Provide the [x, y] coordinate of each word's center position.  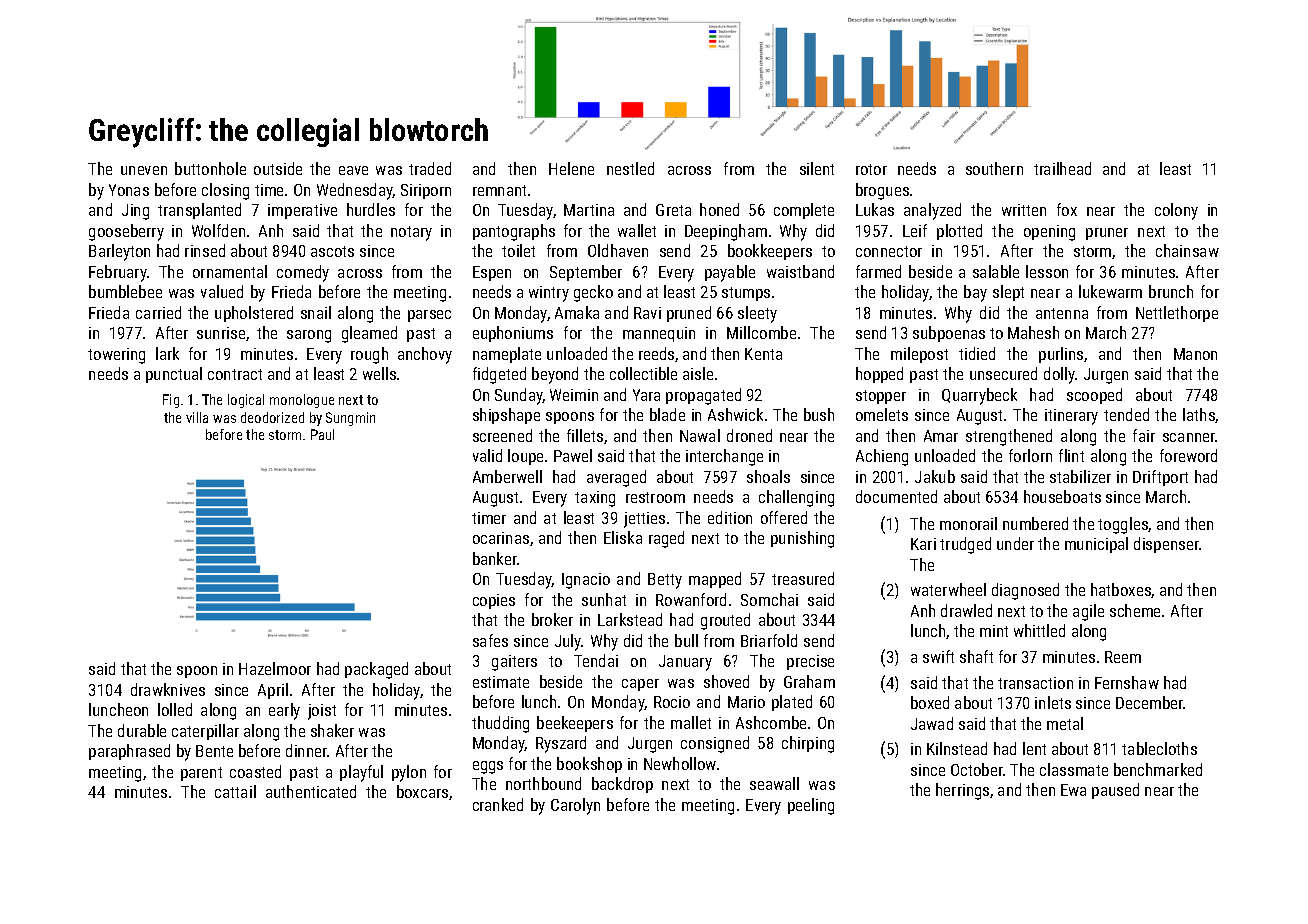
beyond [555, 375]
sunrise [221, 333]
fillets [585, 435]
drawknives [168, 689]
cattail [235, 791]
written [1024, 210]
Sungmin [350, 419]
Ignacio [586, 581]
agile [1088, 612]
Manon [1195, 354]
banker [495, 558]
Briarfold [769, 640]
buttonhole [210, 168]
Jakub [935, 476]
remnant [499, 190]
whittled [1039, 630]
